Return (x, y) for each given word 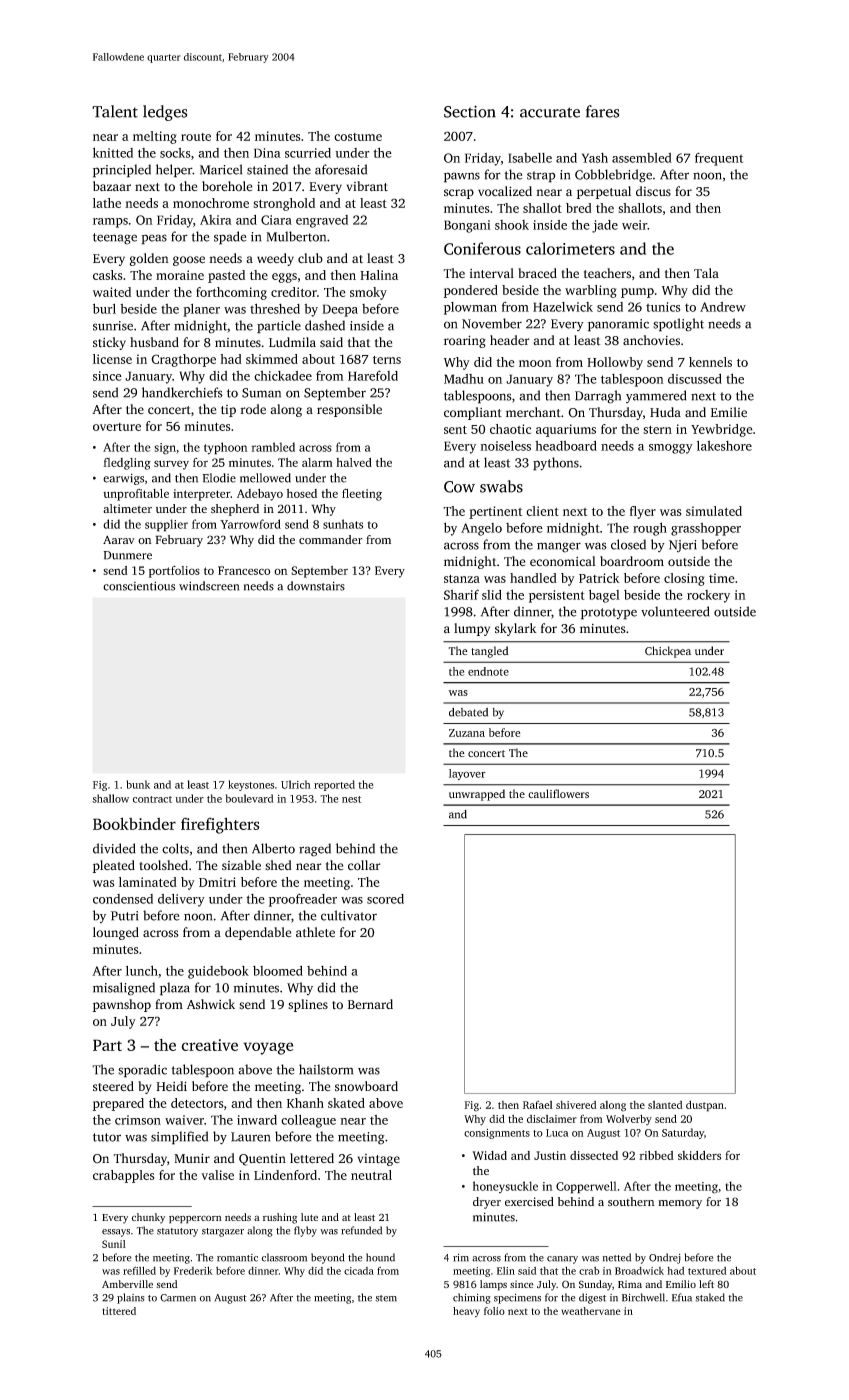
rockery (708, 596)
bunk (138, 784)
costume (358, 137)
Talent (115, 111)
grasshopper (706, 529)
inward (257, 1120)
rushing (280, 1218)
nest (351, 799)
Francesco (244, 570)
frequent (719, 159)
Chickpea (668, 652)
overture (117, 427)
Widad (489, 1155)
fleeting (362, 494)
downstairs (316, 586)
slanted (665, 1105)
